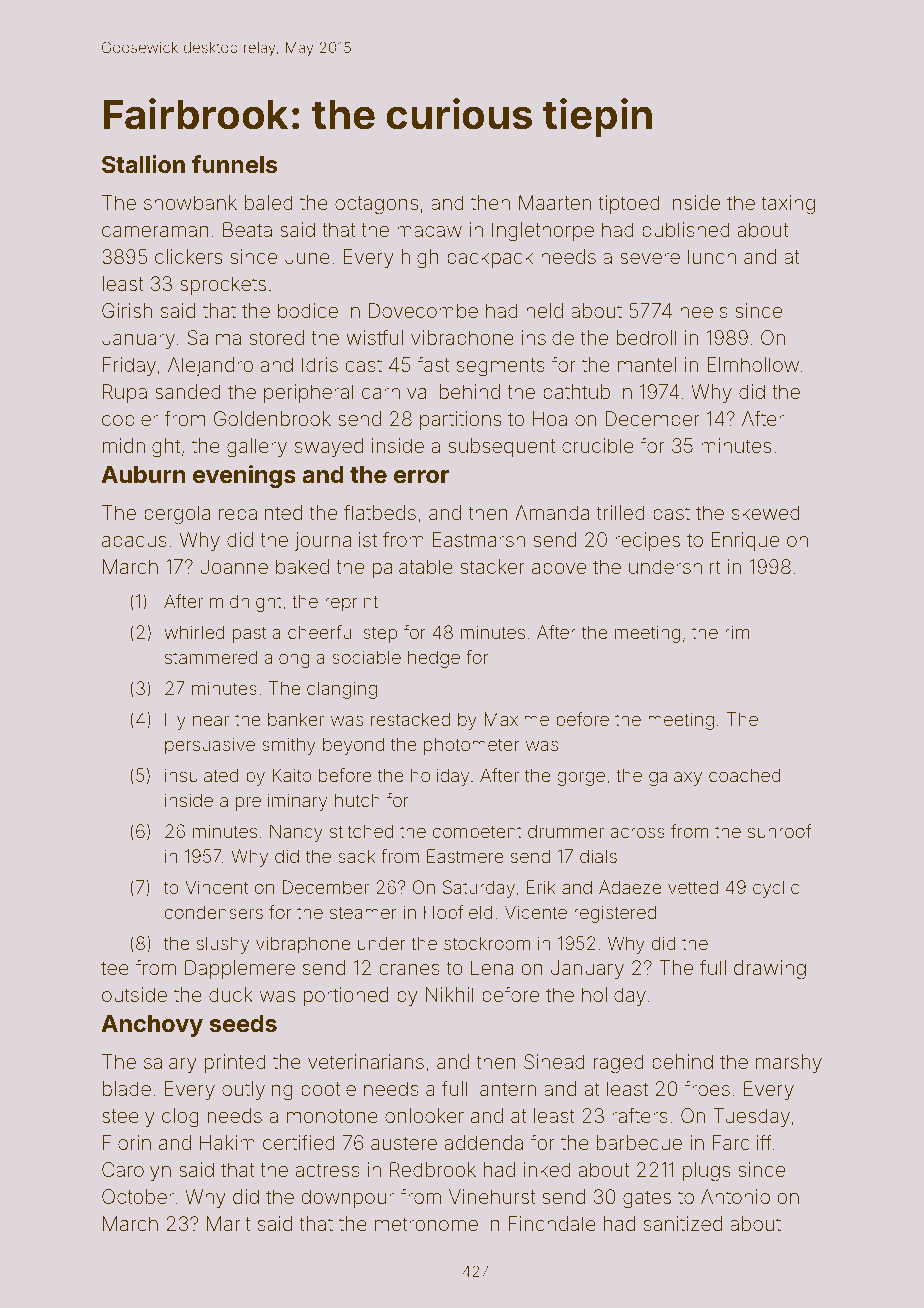 The height and width of the screenshot is (1308, 924). I want to click on Beata, so click(247, 229).
